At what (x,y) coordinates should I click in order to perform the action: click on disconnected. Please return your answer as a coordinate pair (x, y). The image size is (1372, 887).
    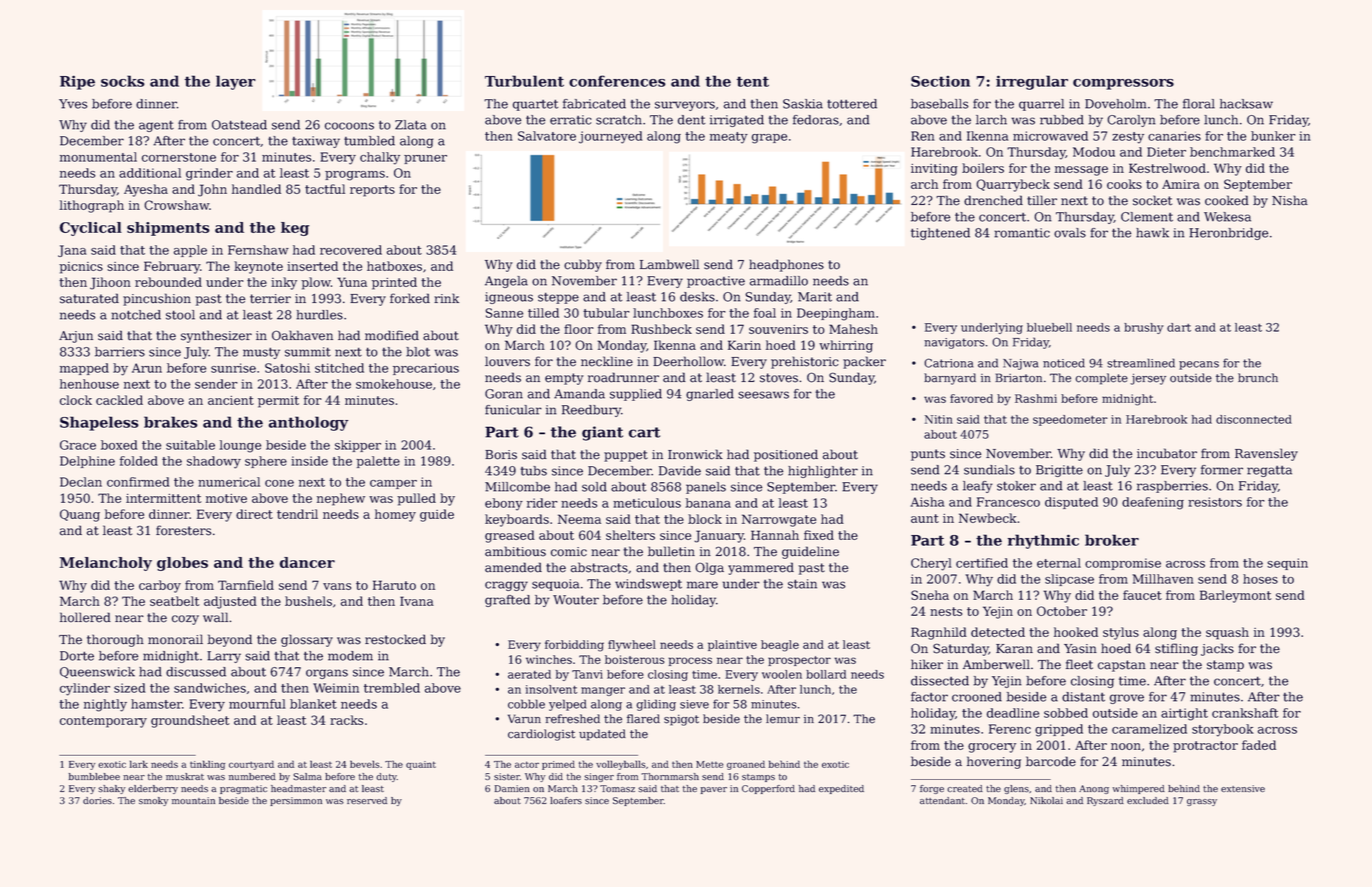
    Looking at the image, I should click on (1254, 419).
